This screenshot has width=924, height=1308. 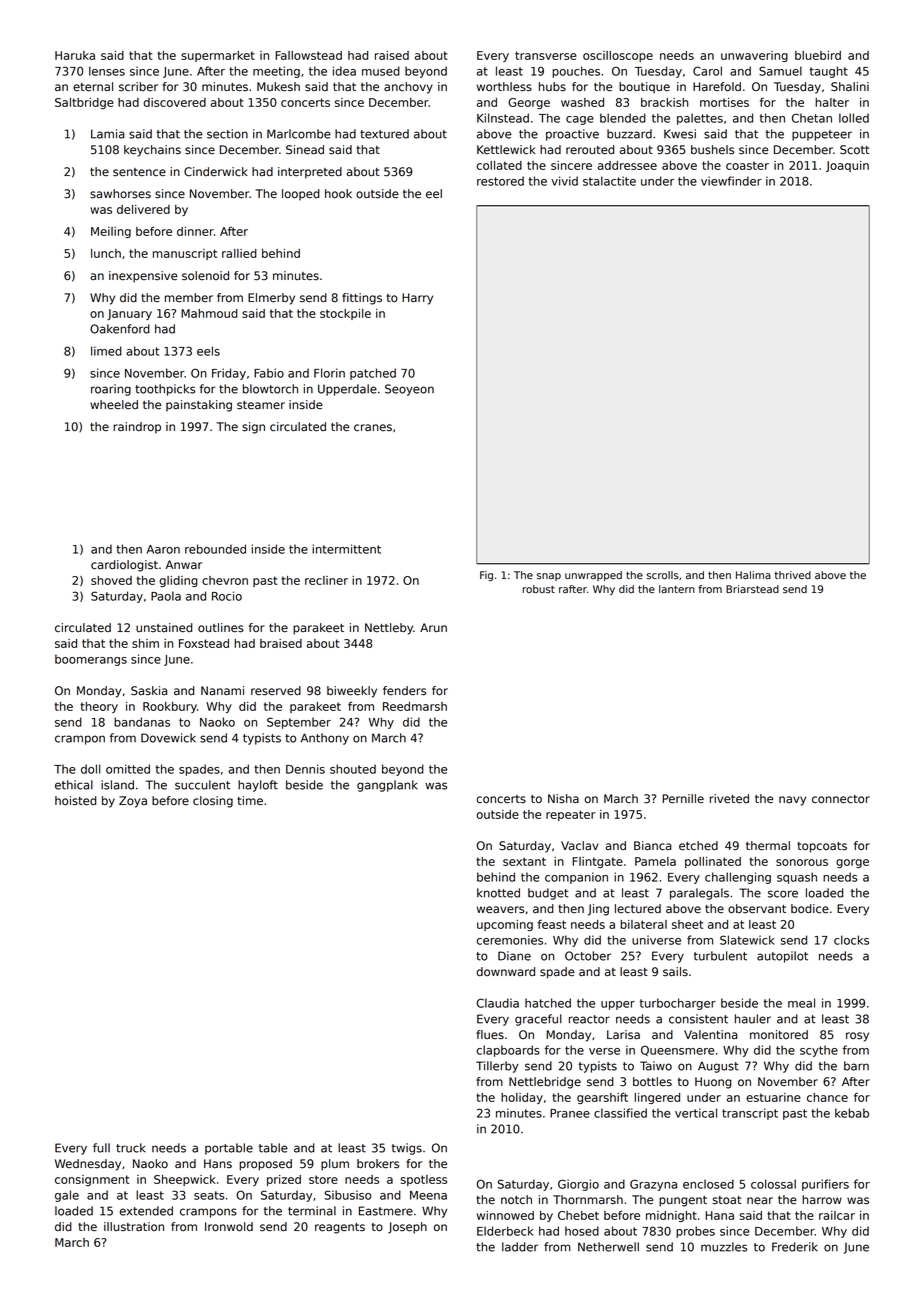 I want to click on rebounded, so click(x=215, y=549).
